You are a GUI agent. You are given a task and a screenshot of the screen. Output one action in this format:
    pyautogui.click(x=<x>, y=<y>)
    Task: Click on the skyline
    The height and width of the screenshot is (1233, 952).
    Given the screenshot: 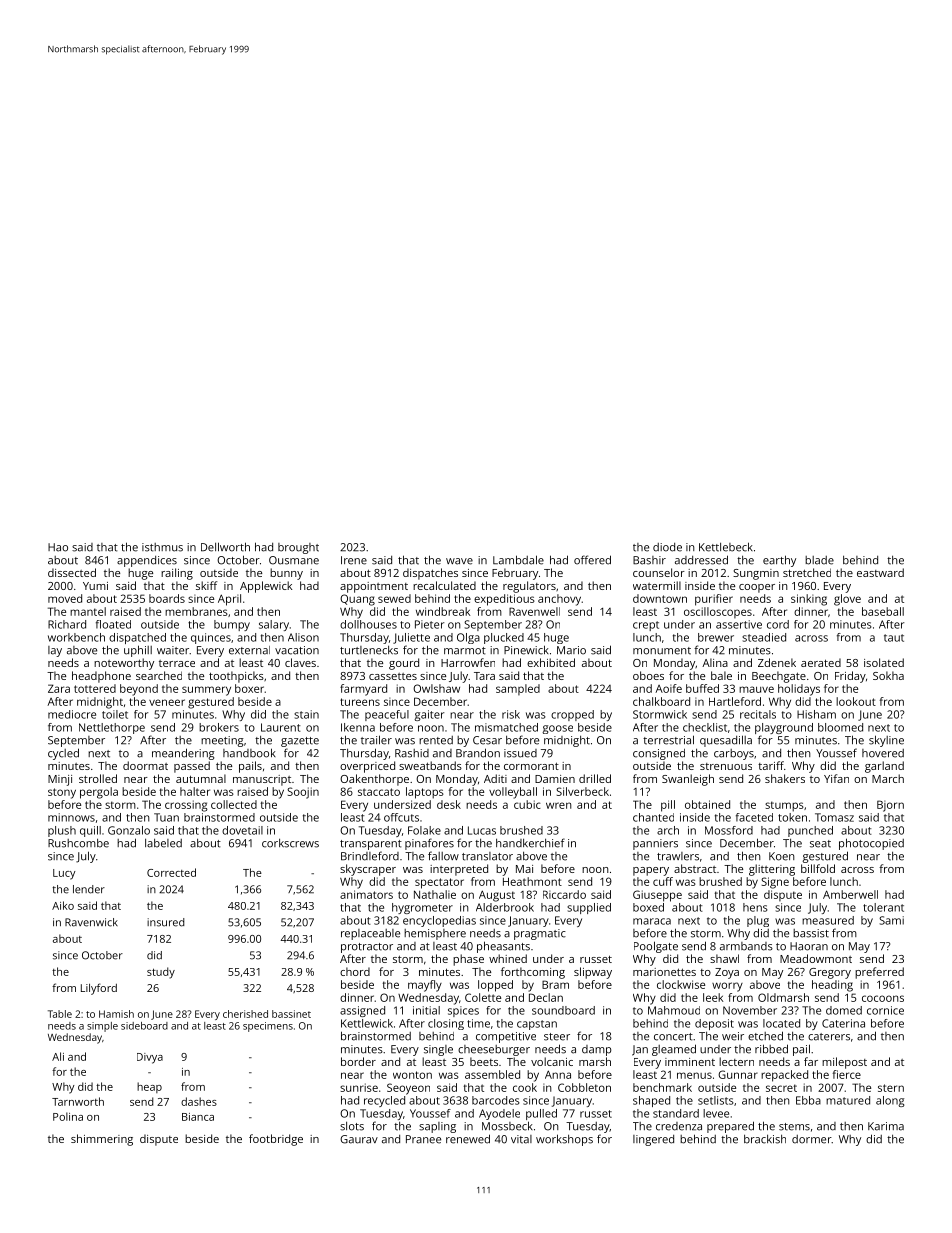 What is the action you would take?
    pyautogui.click(x=886, y=741)
